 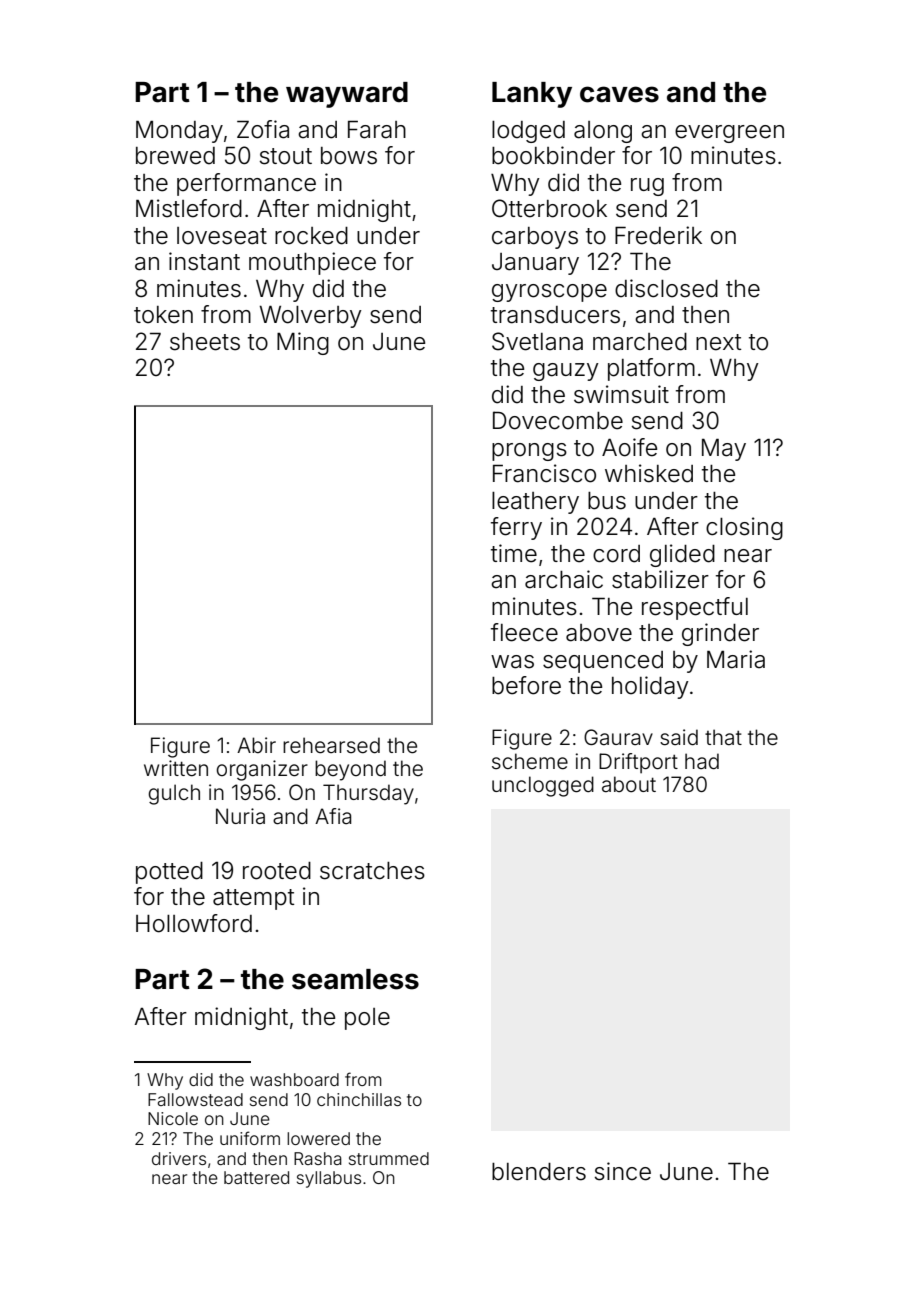 I want to click on next, so click(x=718, y=342).
